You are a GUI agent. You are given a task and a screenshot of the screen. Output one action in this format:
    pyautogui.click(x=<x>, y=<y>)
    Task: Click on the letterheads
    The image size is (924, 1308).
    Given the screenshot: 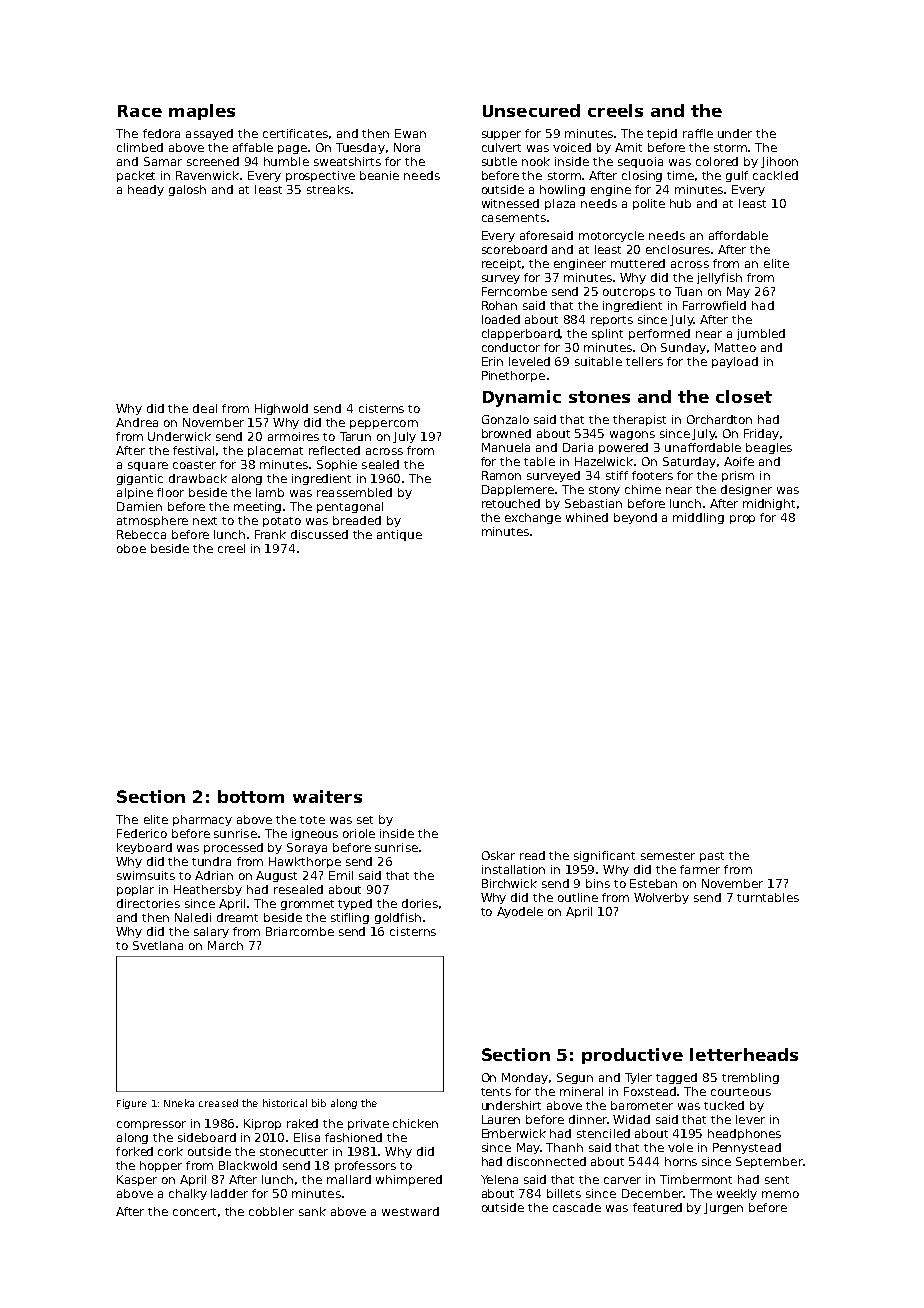 What is the action you would take?
    pyautogui.click(x=744, y=1054)
